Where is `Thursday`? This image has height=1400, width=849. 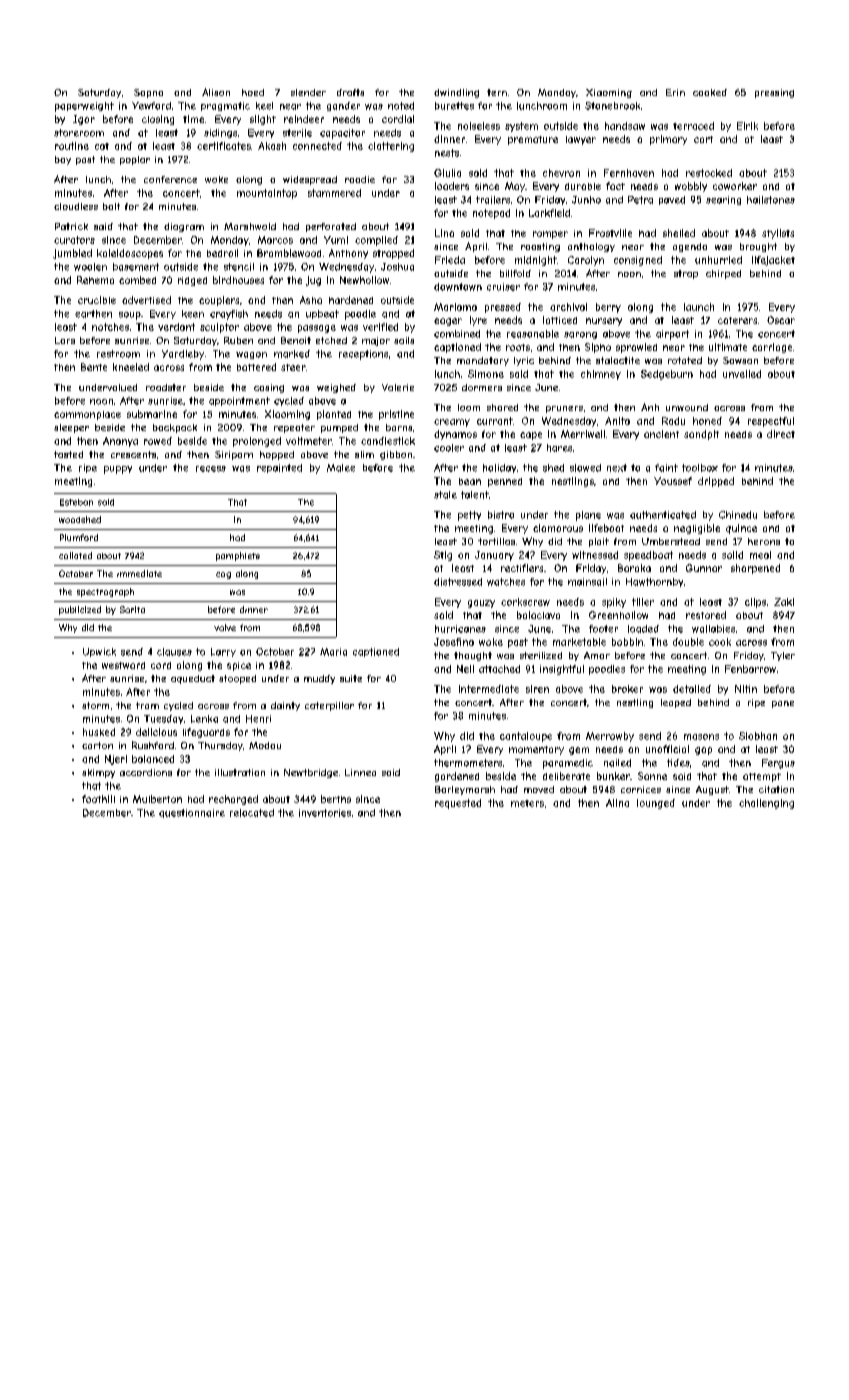
Thursday is located at coordinates (220, 746).
